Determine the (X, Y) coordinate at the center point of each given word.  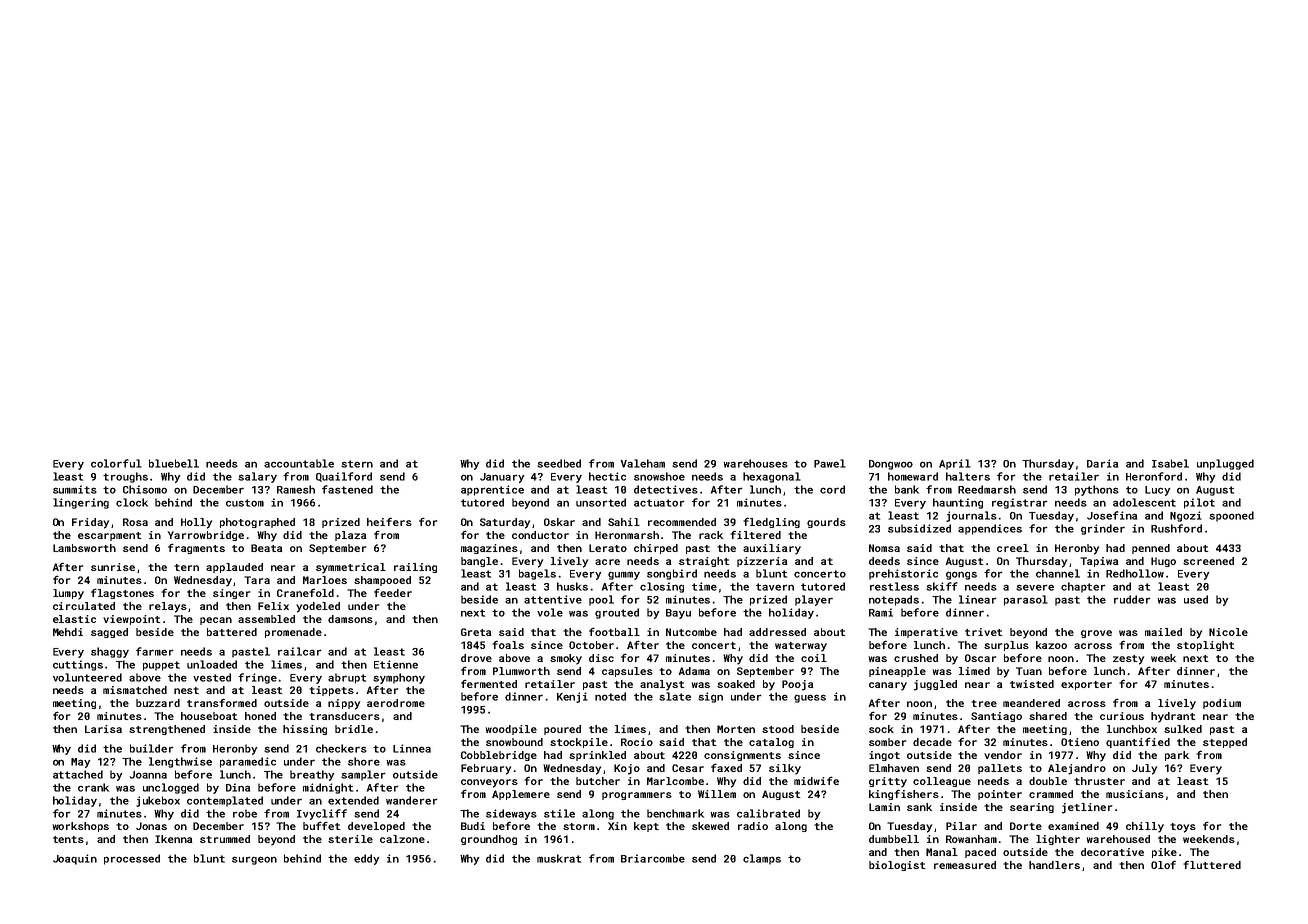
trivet (984, 632)
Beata (267, 548)
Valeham (643, 463)
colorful (116, 463)
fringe (257, 678)
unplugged (1225, 464)
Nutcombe (691, 632)
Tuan (1029, 671)
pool (601, 600)
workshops (81, 827)
